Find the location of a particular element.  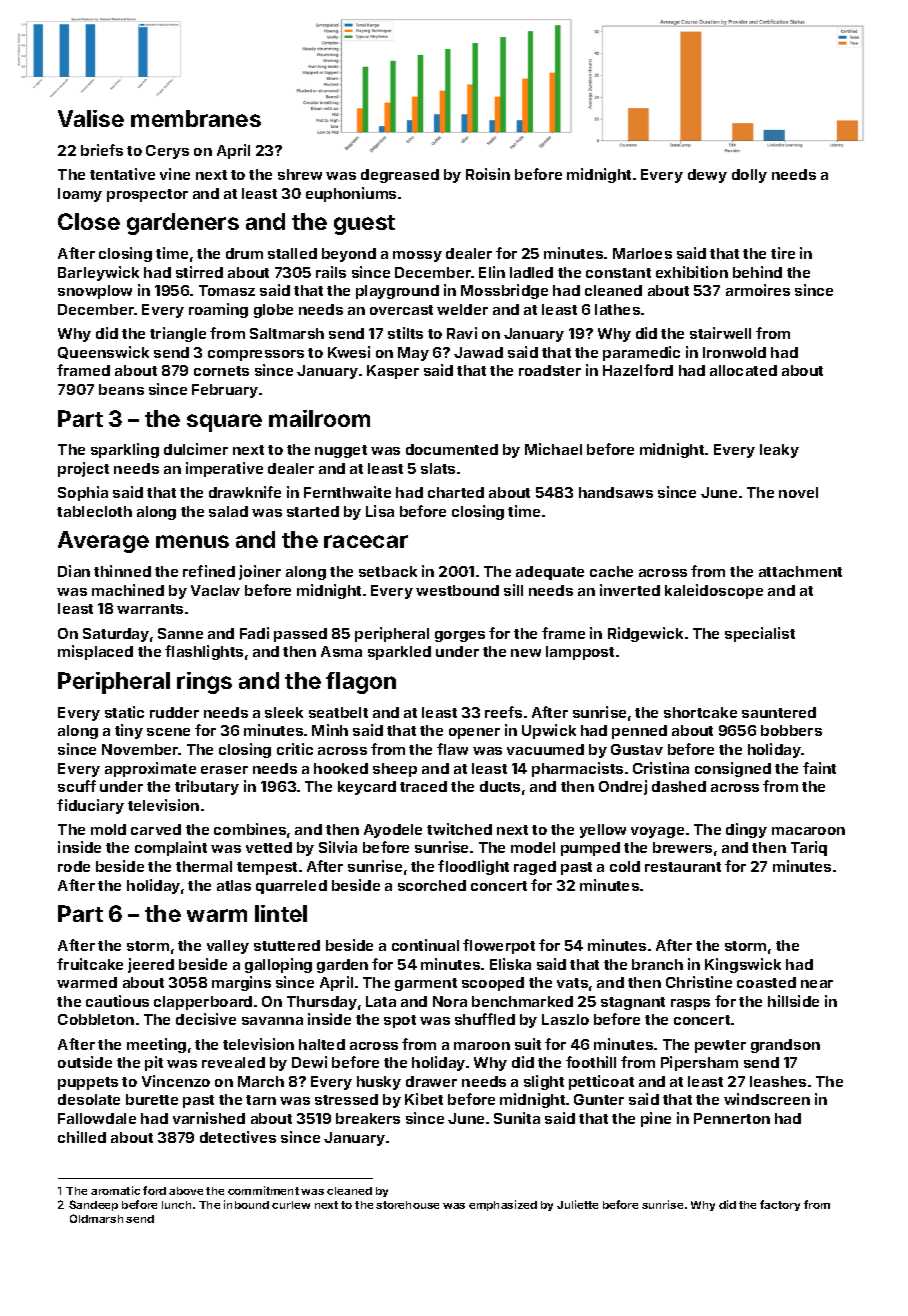

static is located at coordinates (124, 712).
